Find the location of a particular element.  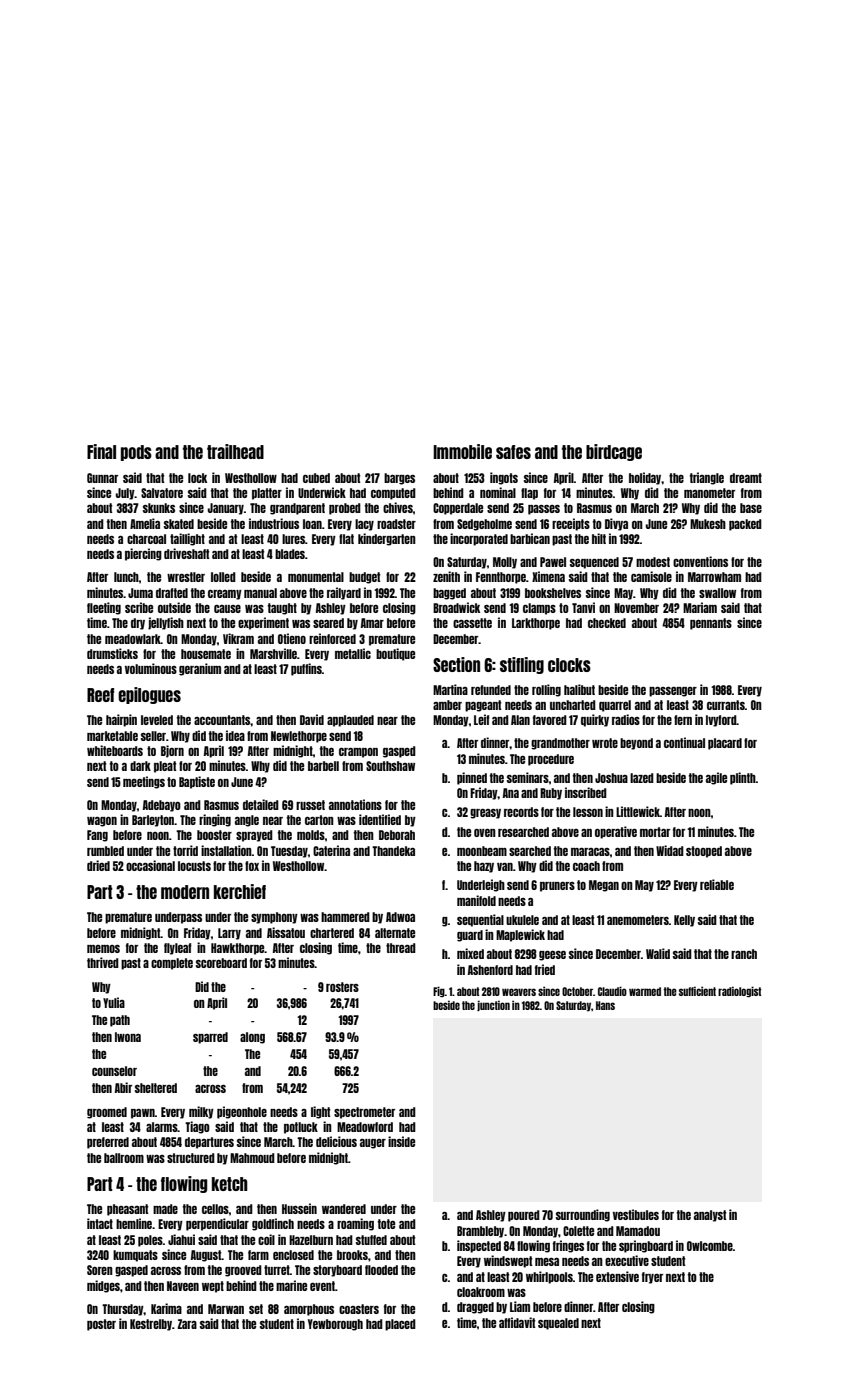

Final is located at coordinates (101, 451).
